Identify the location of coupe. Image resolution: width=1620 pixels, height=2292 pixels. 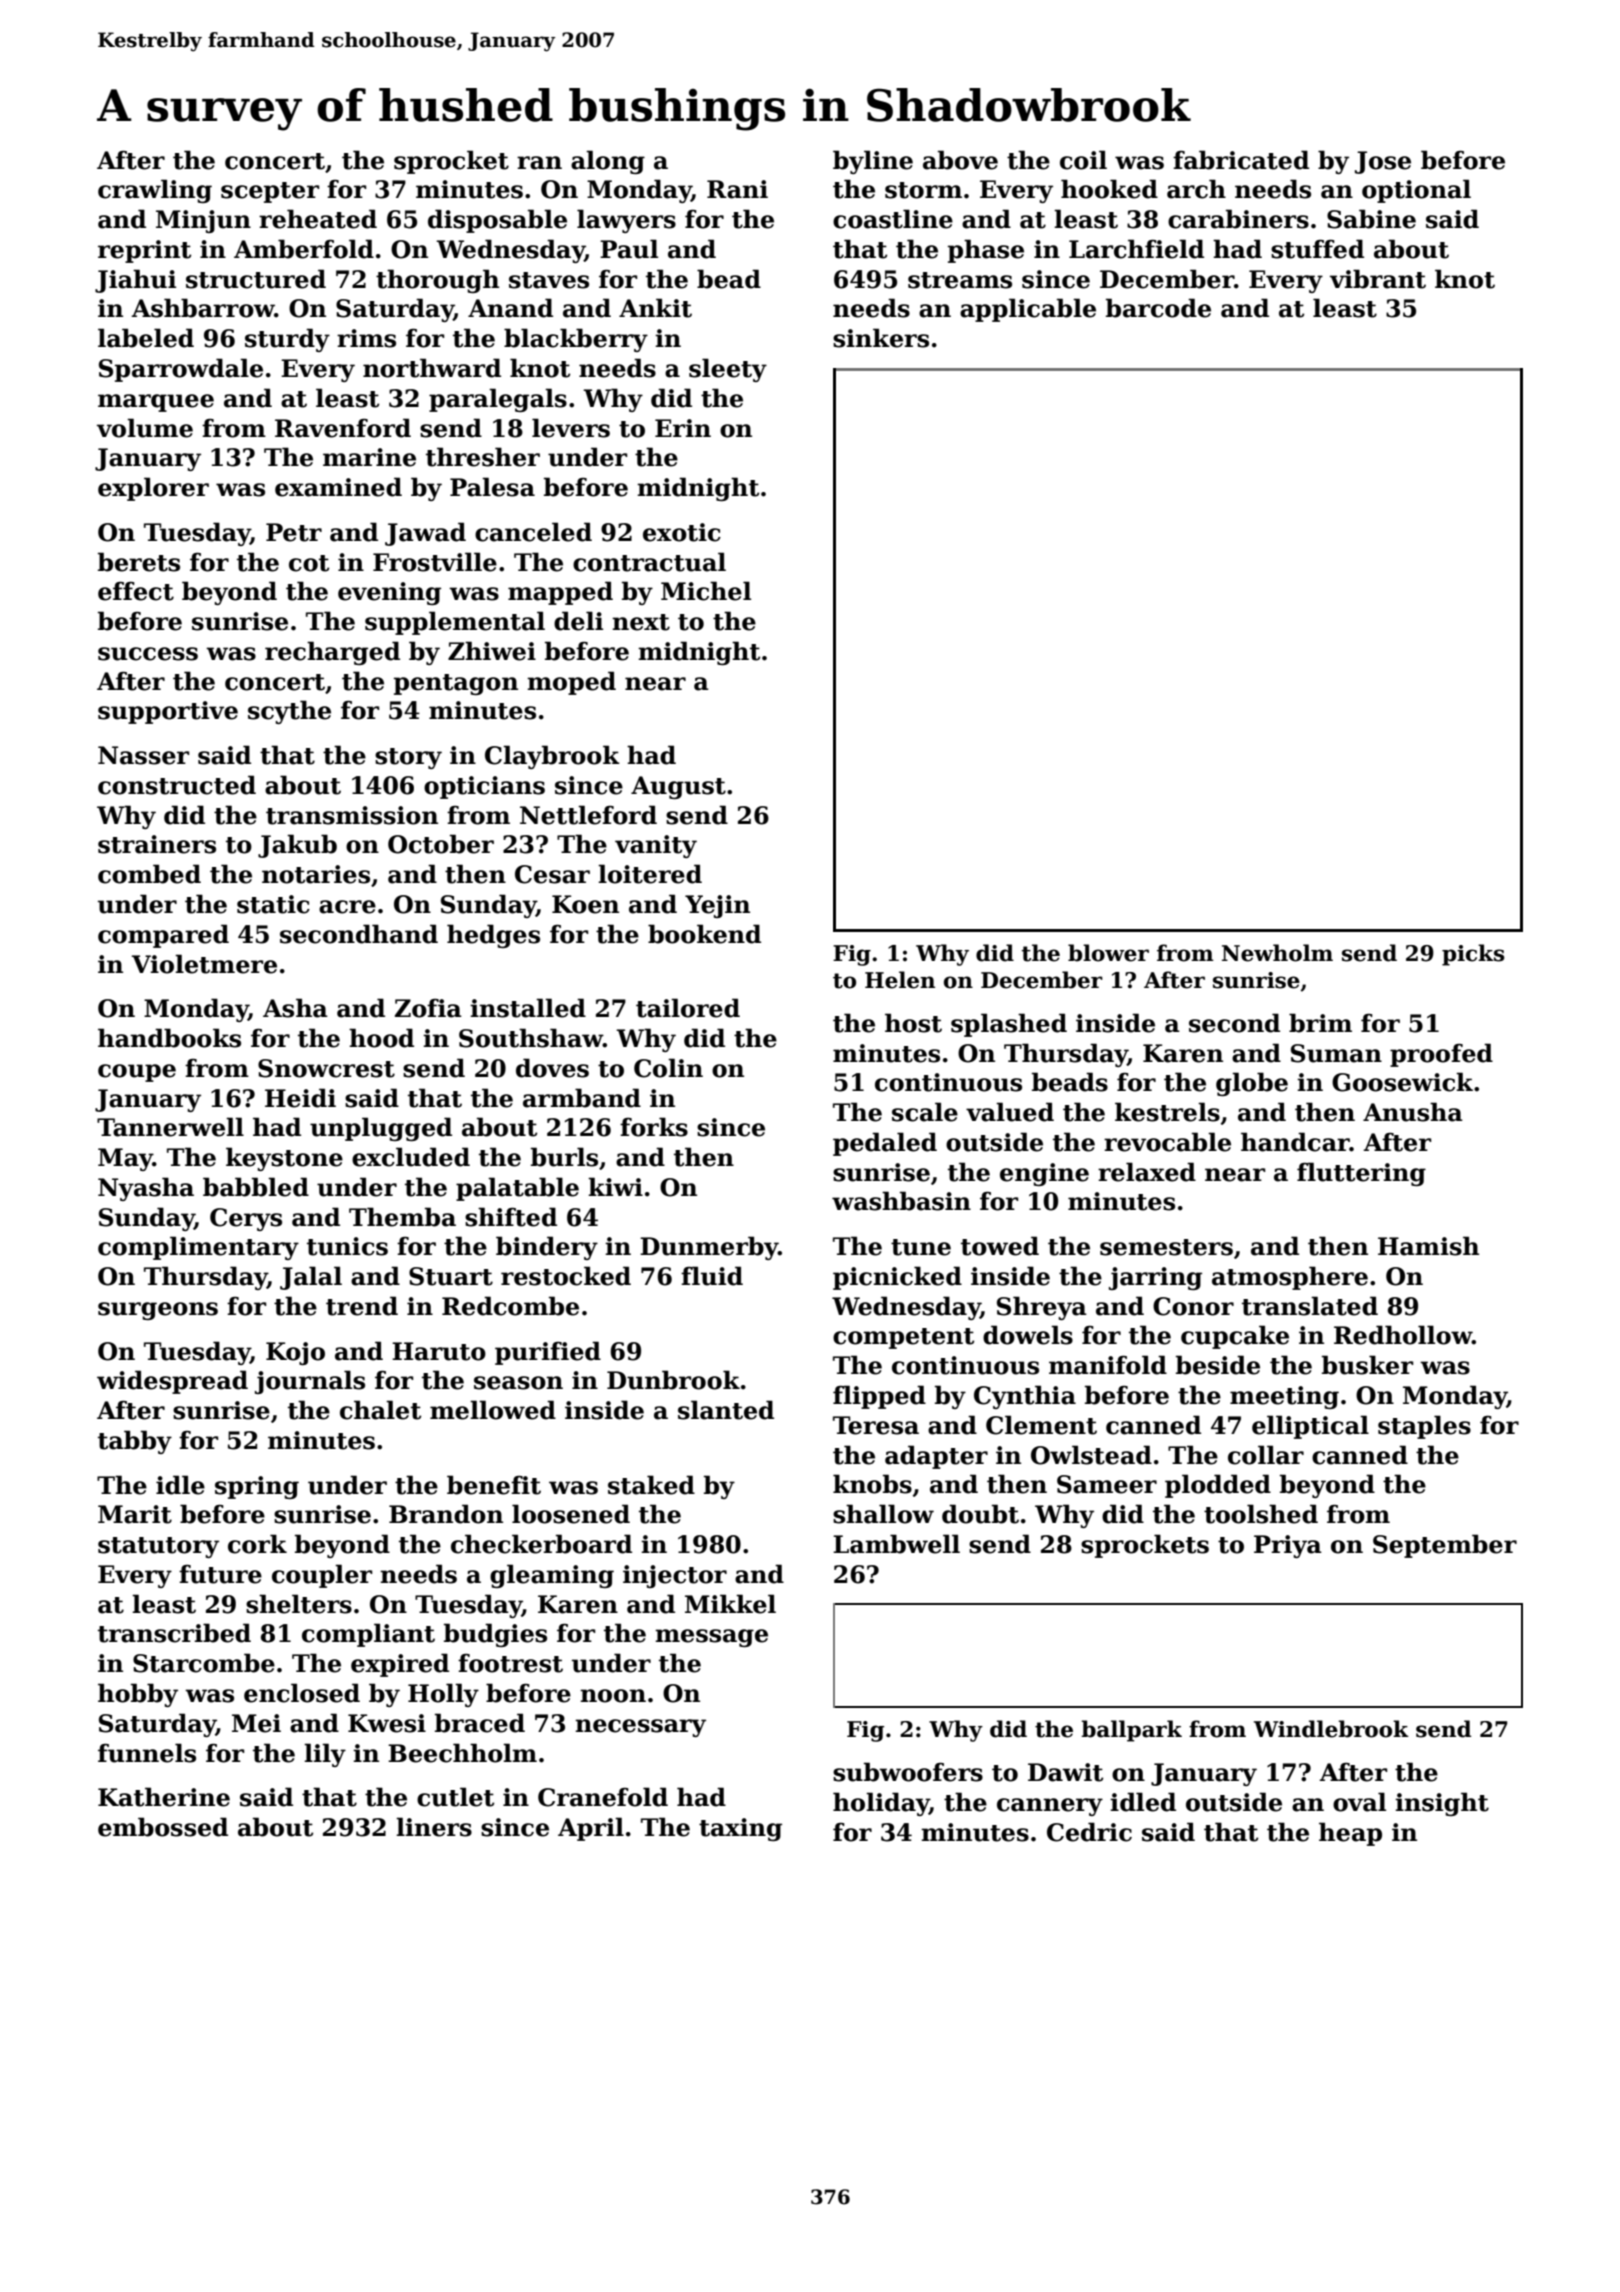
(137, 1073).
